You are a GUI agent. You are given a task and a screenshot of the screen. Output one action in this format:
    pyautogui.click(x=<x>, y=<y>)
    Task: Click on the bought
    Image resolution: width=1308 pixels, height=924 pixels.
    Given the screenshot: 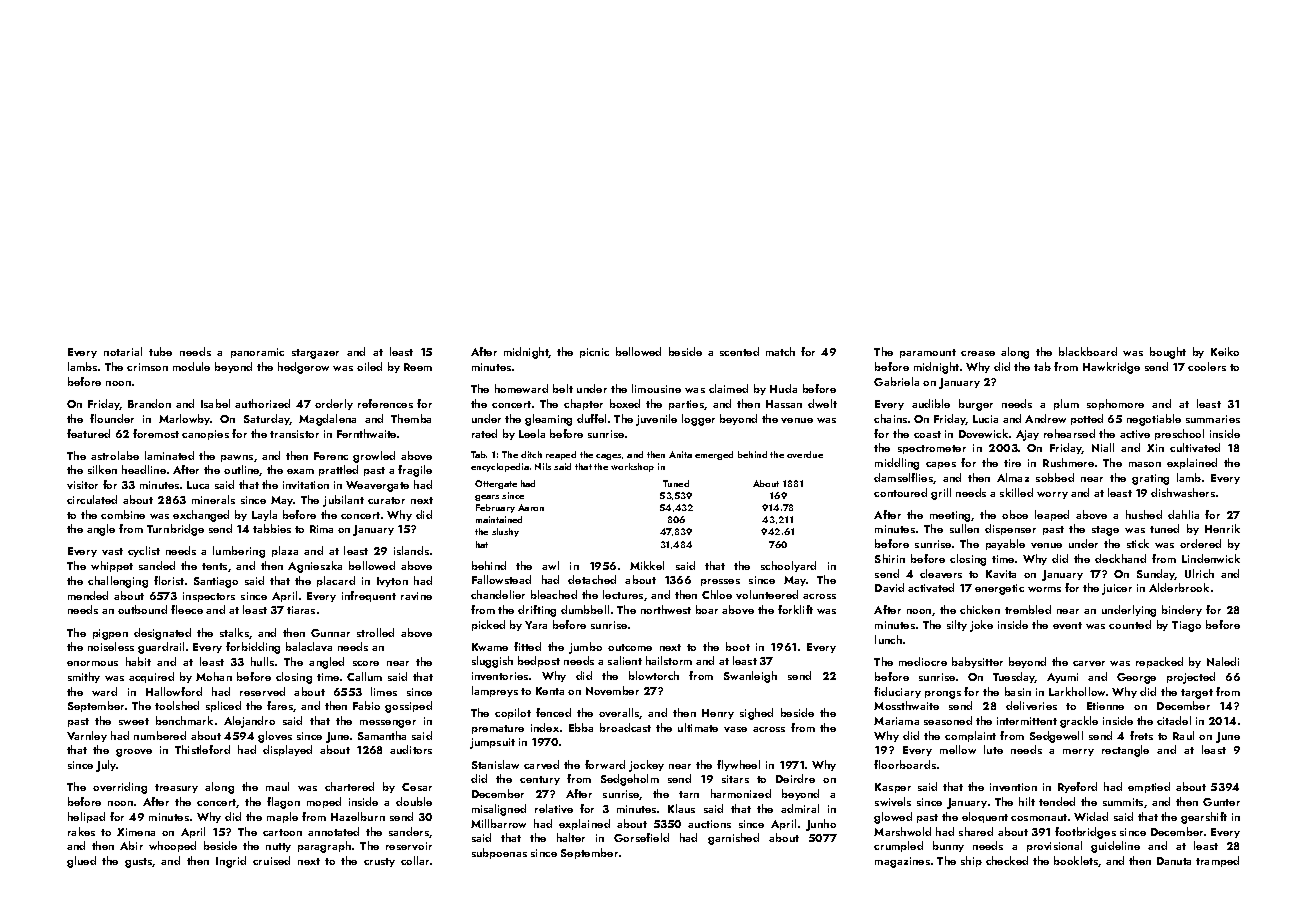 What is the action you would take?
    pyautogui.click(x=1168, y=353)
